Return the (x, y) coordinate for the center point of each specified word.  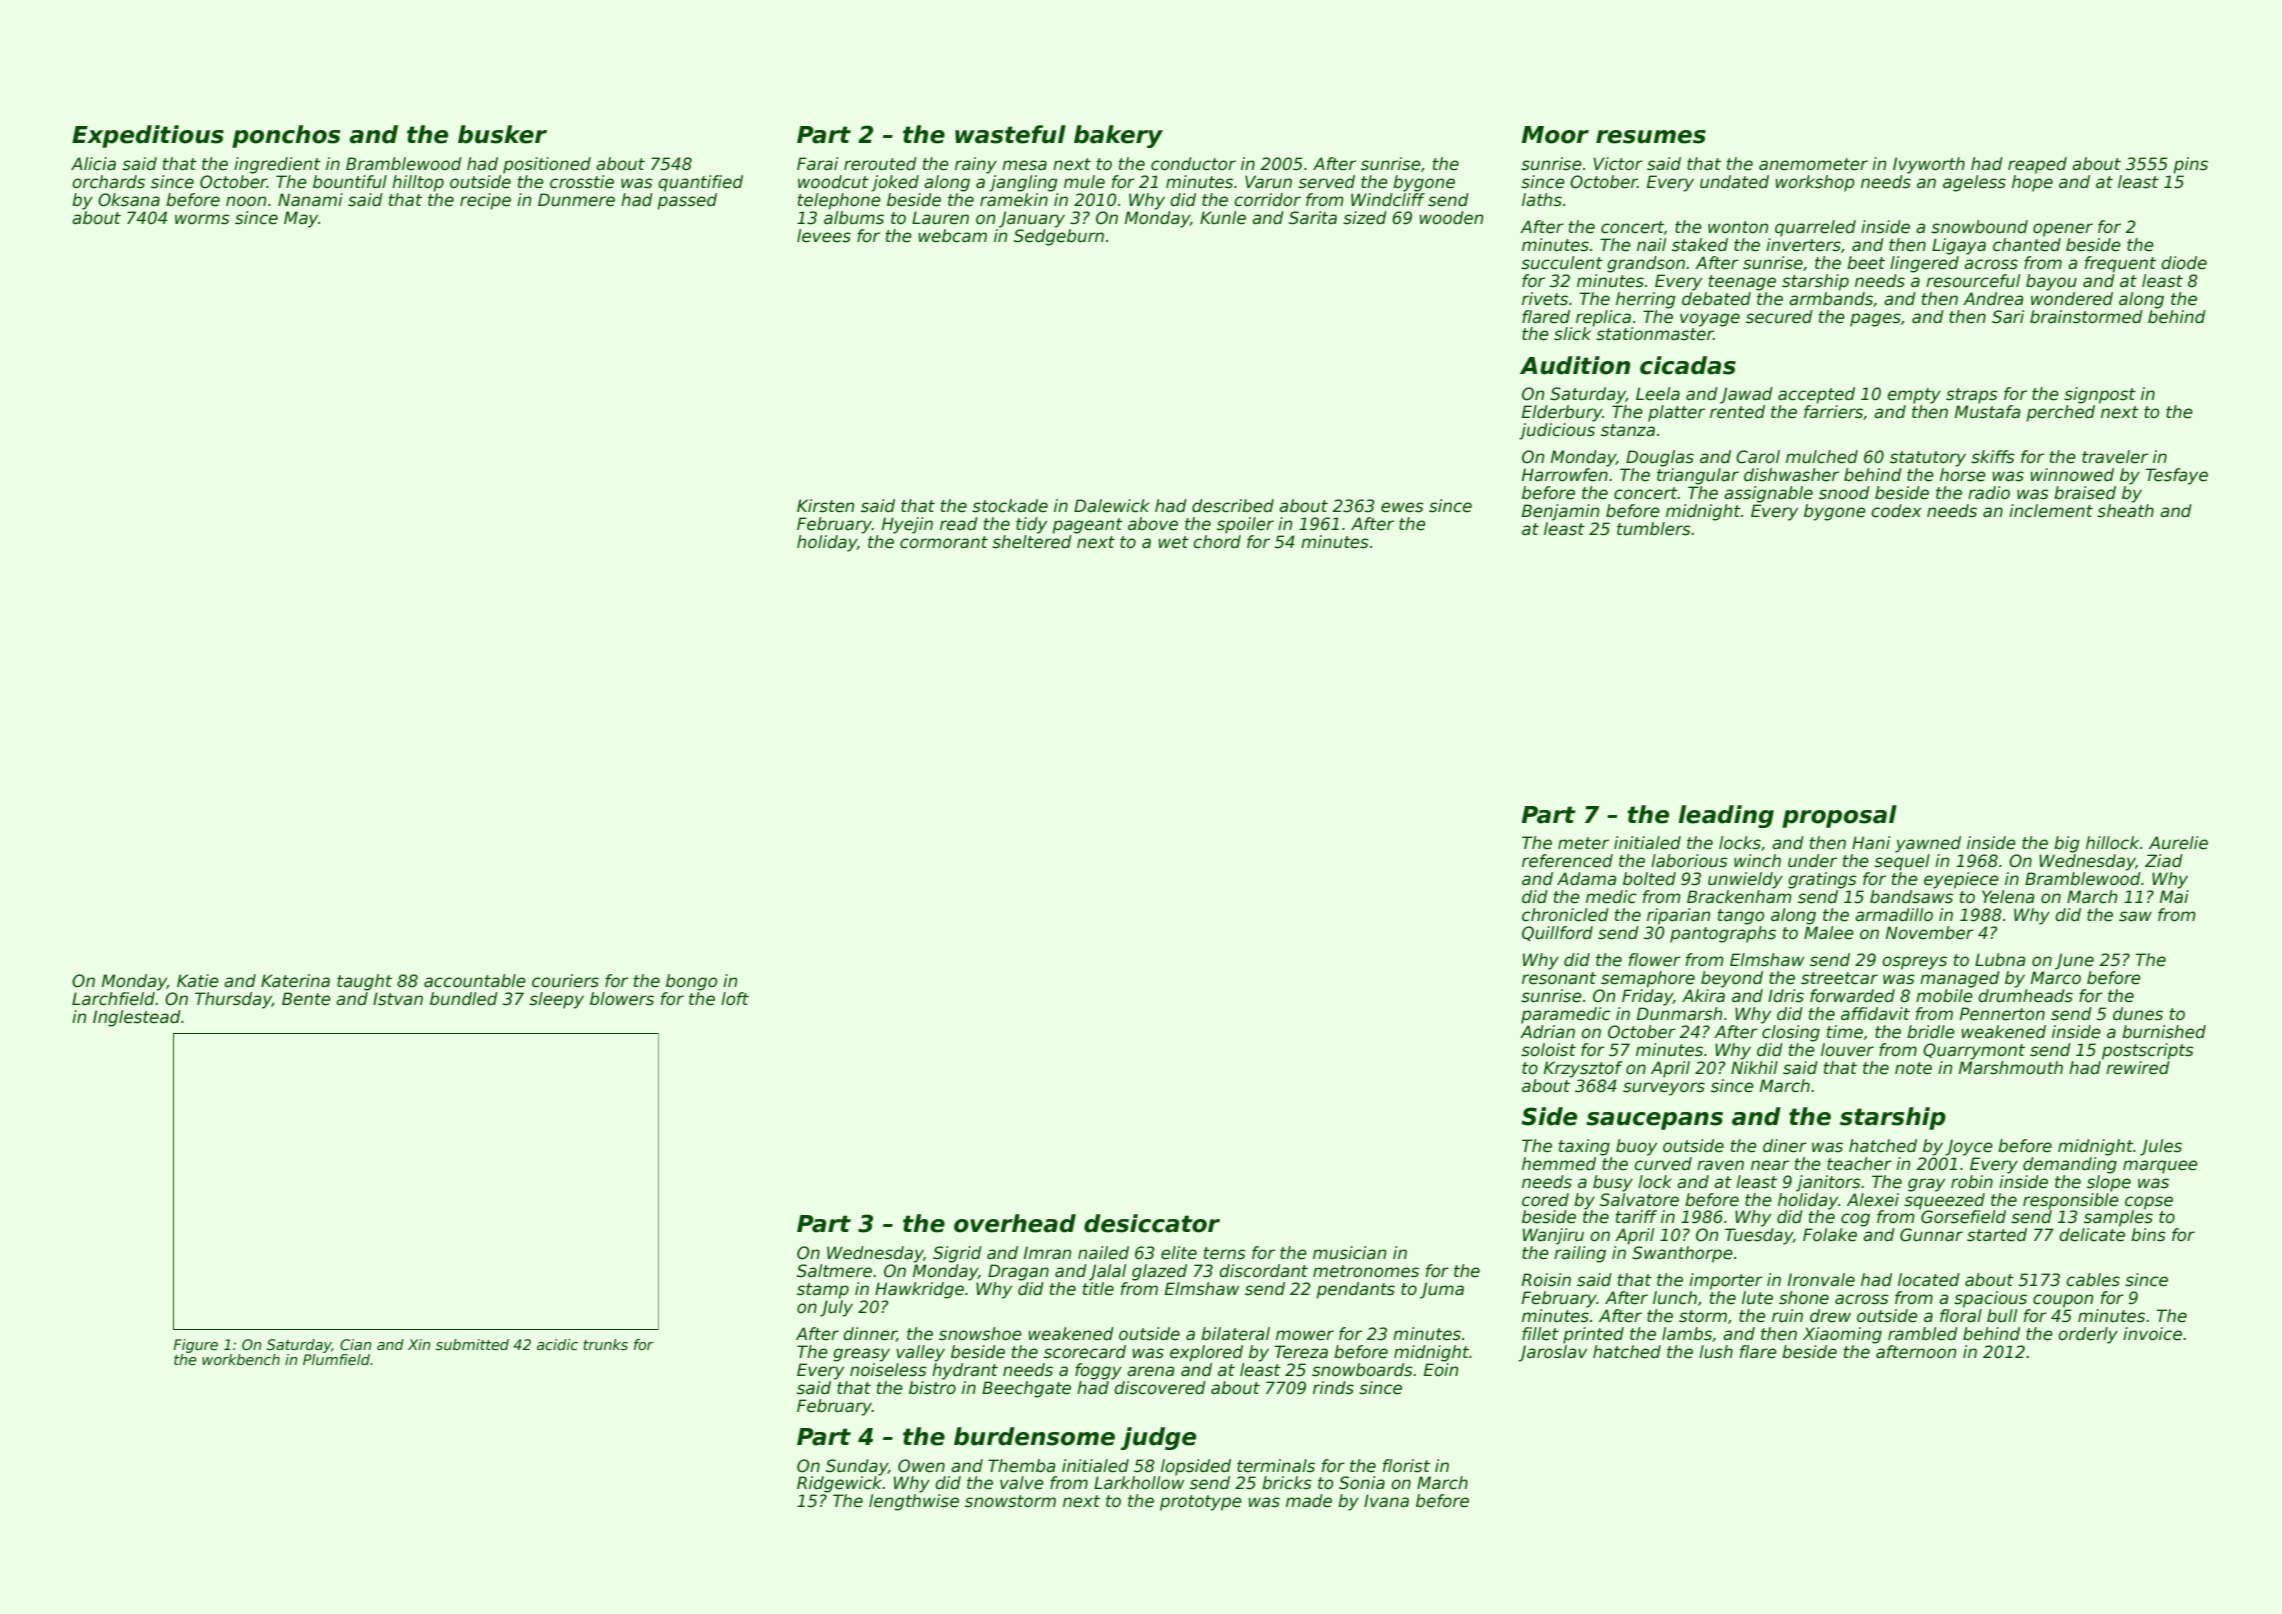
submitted (472, 1344)
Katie (198, 981)
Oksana (129, 200)
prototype (1201, 1503)
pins (2190, 165)
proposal (1839, 816)
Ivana (1386, 1500)
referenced (1567, 861)
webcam (952, 236)
